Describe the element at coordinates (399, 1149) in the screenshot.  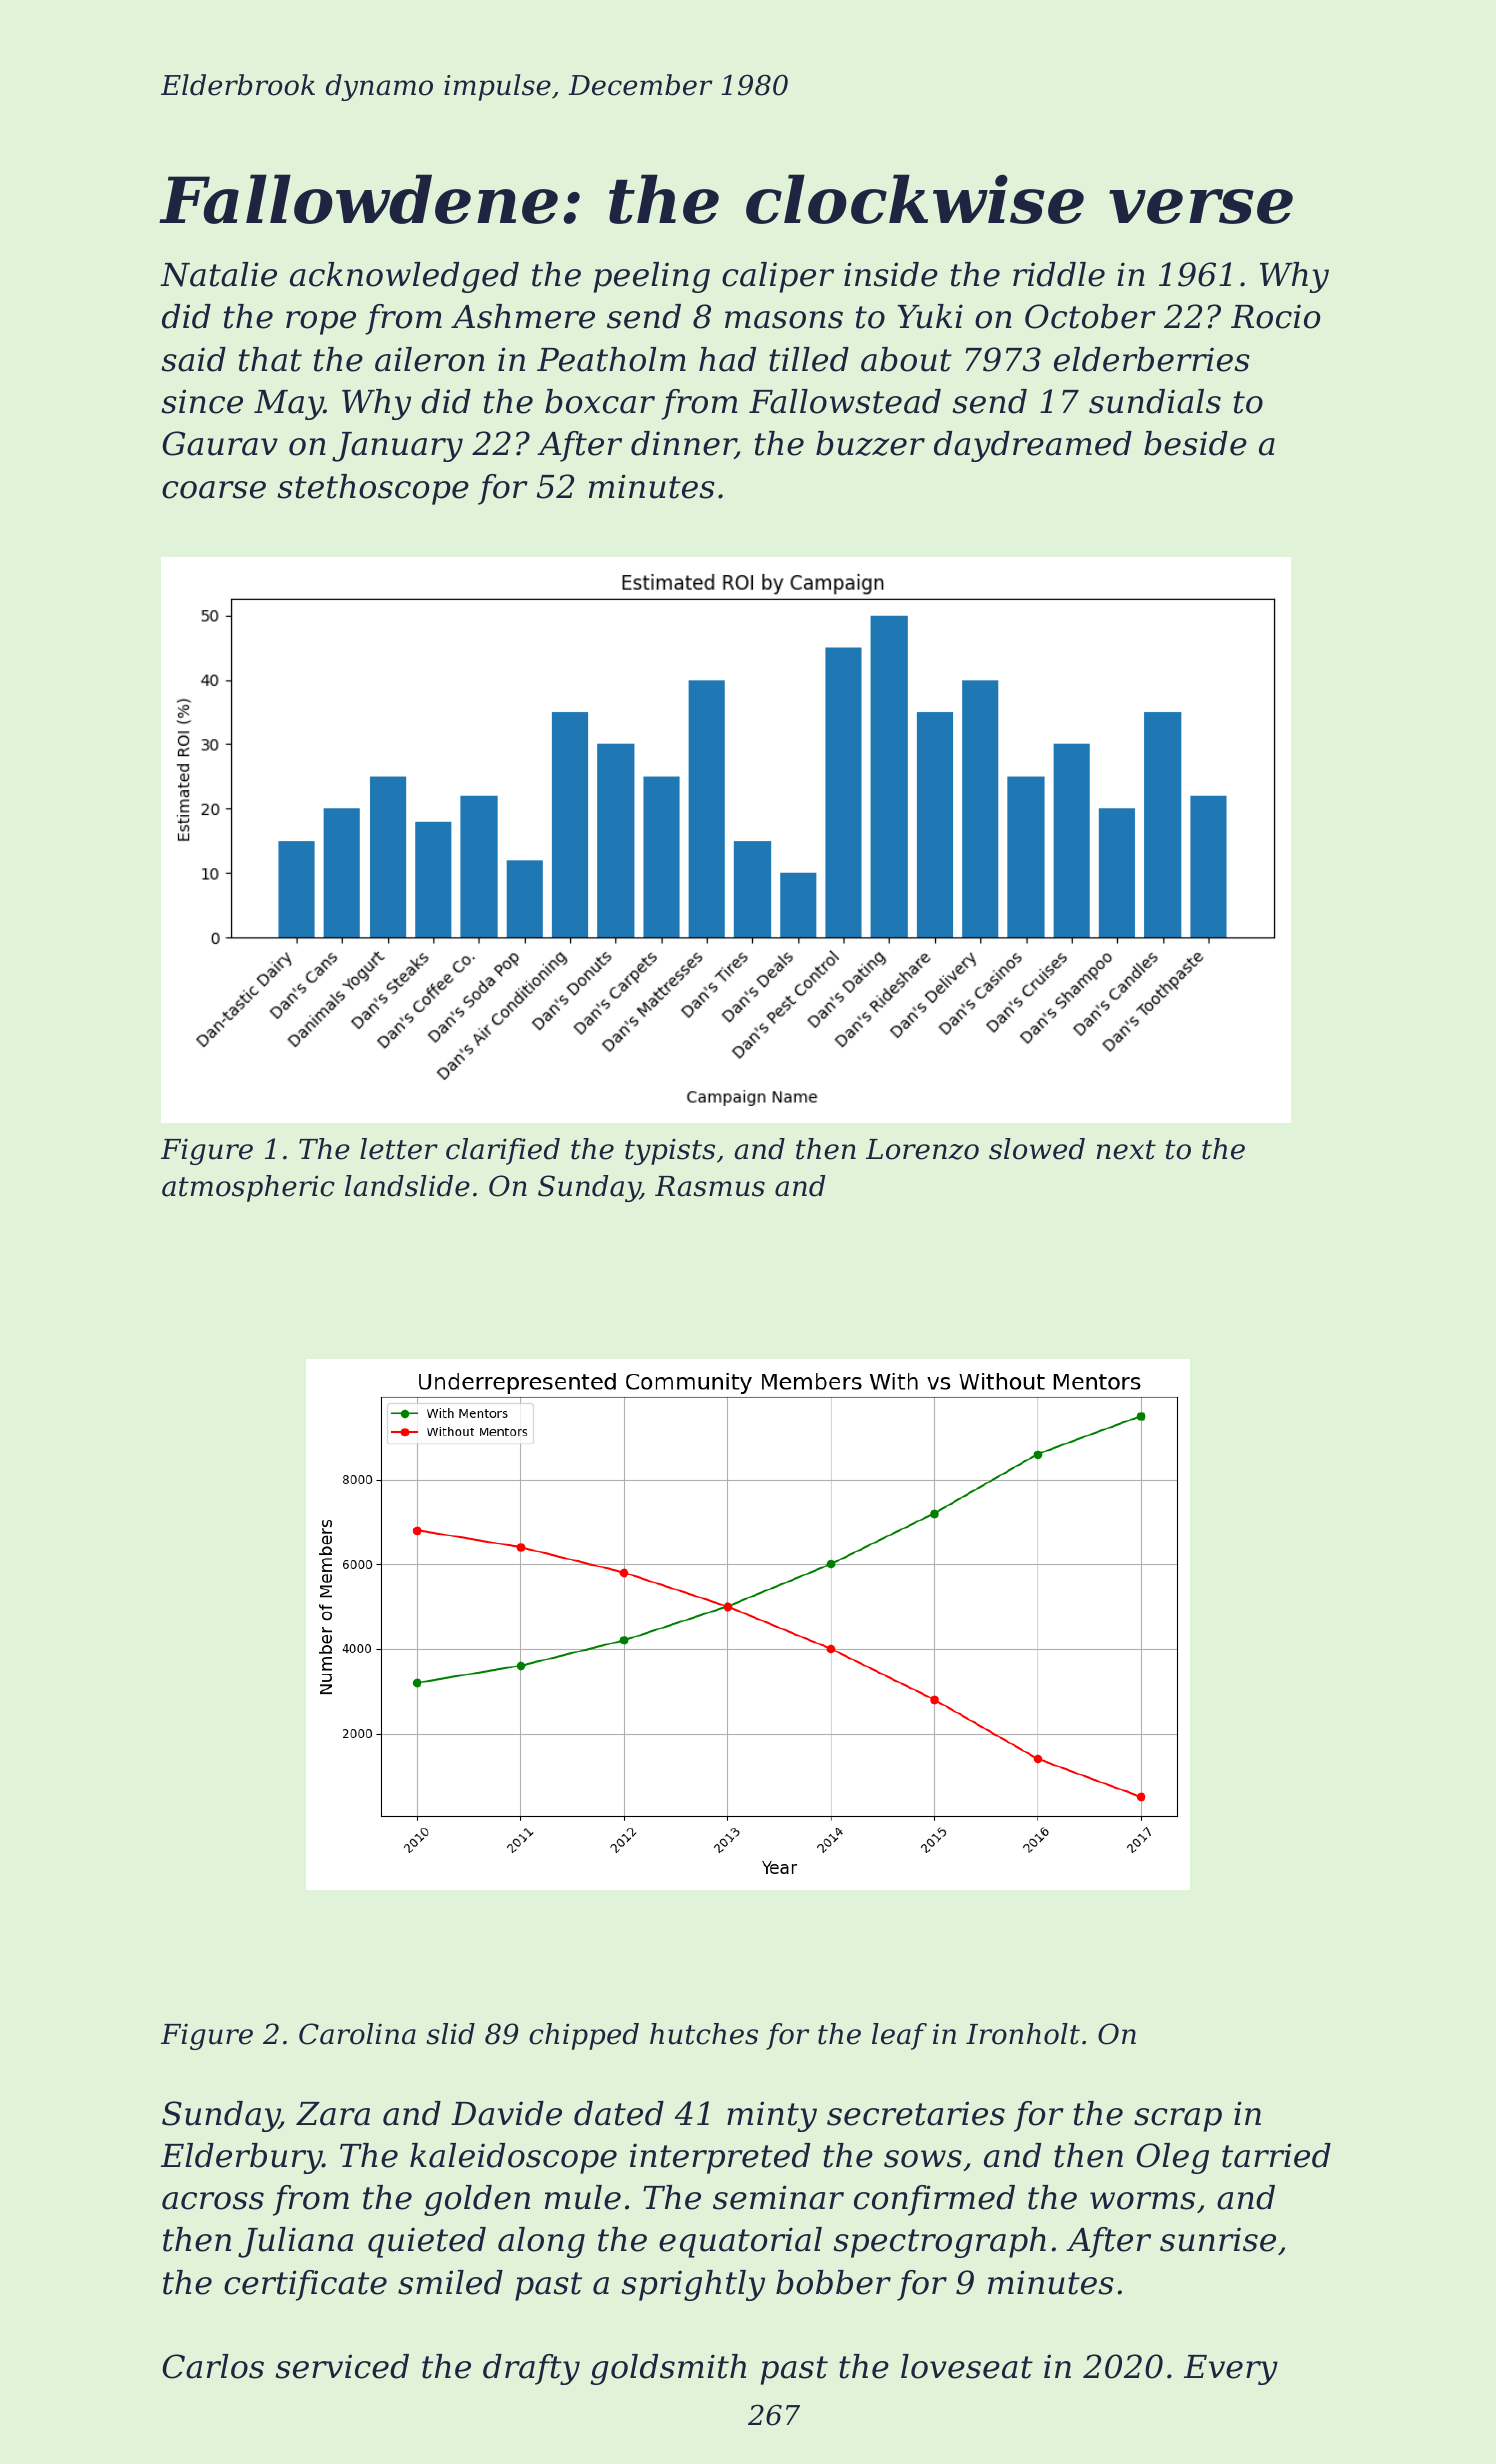
I see `letter` at that location.
